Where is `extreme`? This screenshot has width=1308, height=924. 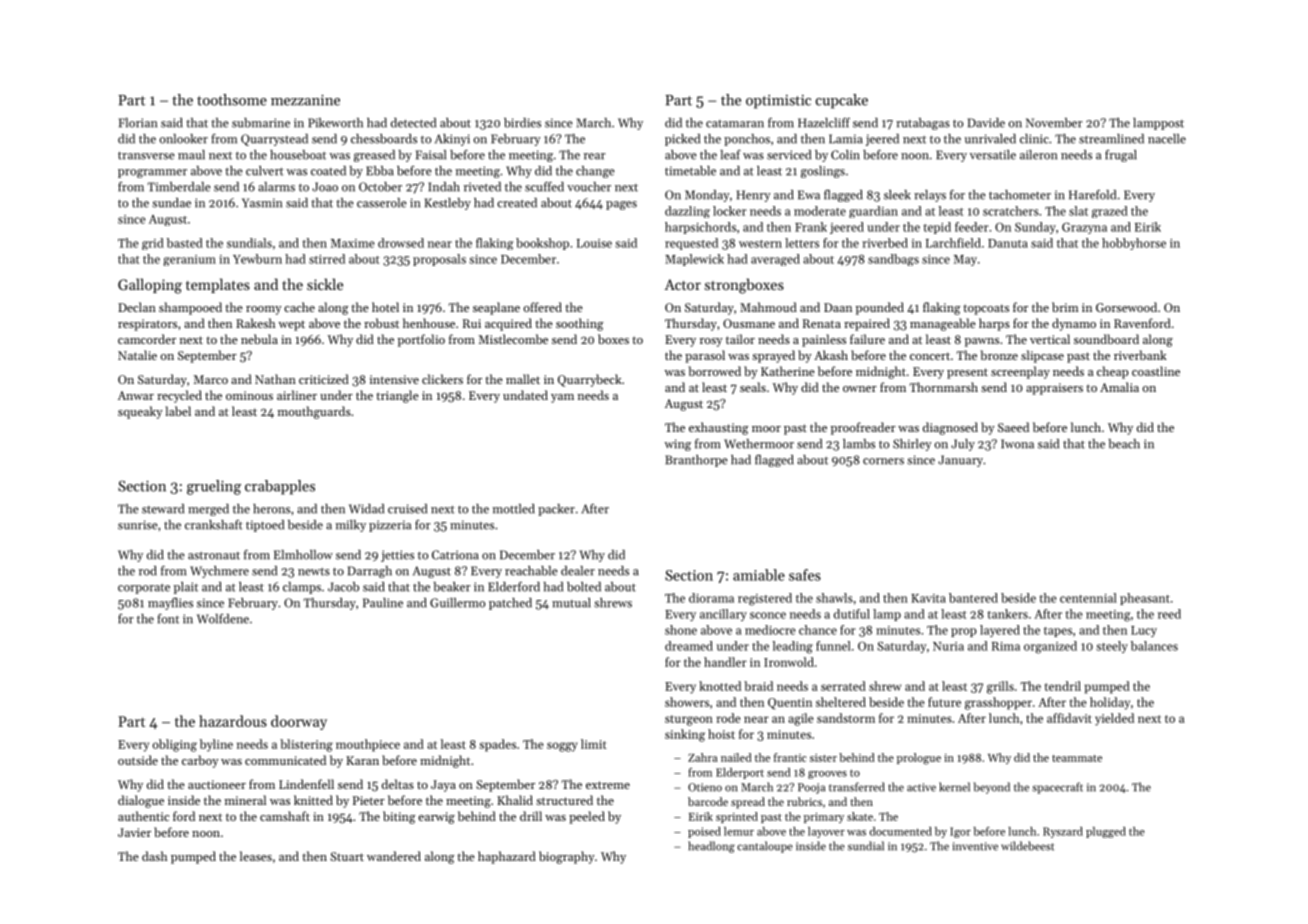
extreme is located at coordinates (608, 785).
